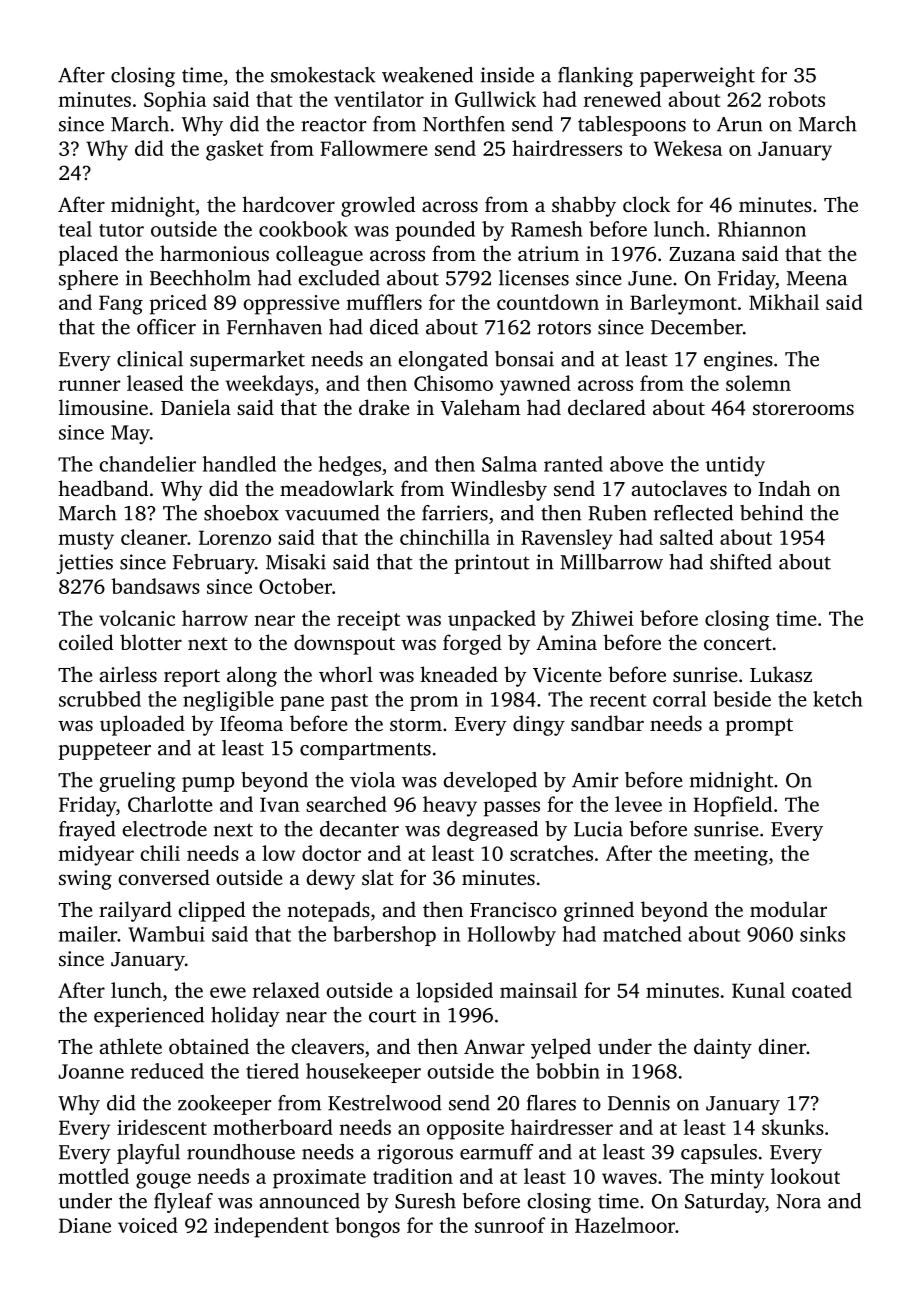 The width and height of the screenshot is (924, 1311). What do you see at coordinates (735, 466) in the screenshot?
I see `untidy` at bounding box center [735, 466].
